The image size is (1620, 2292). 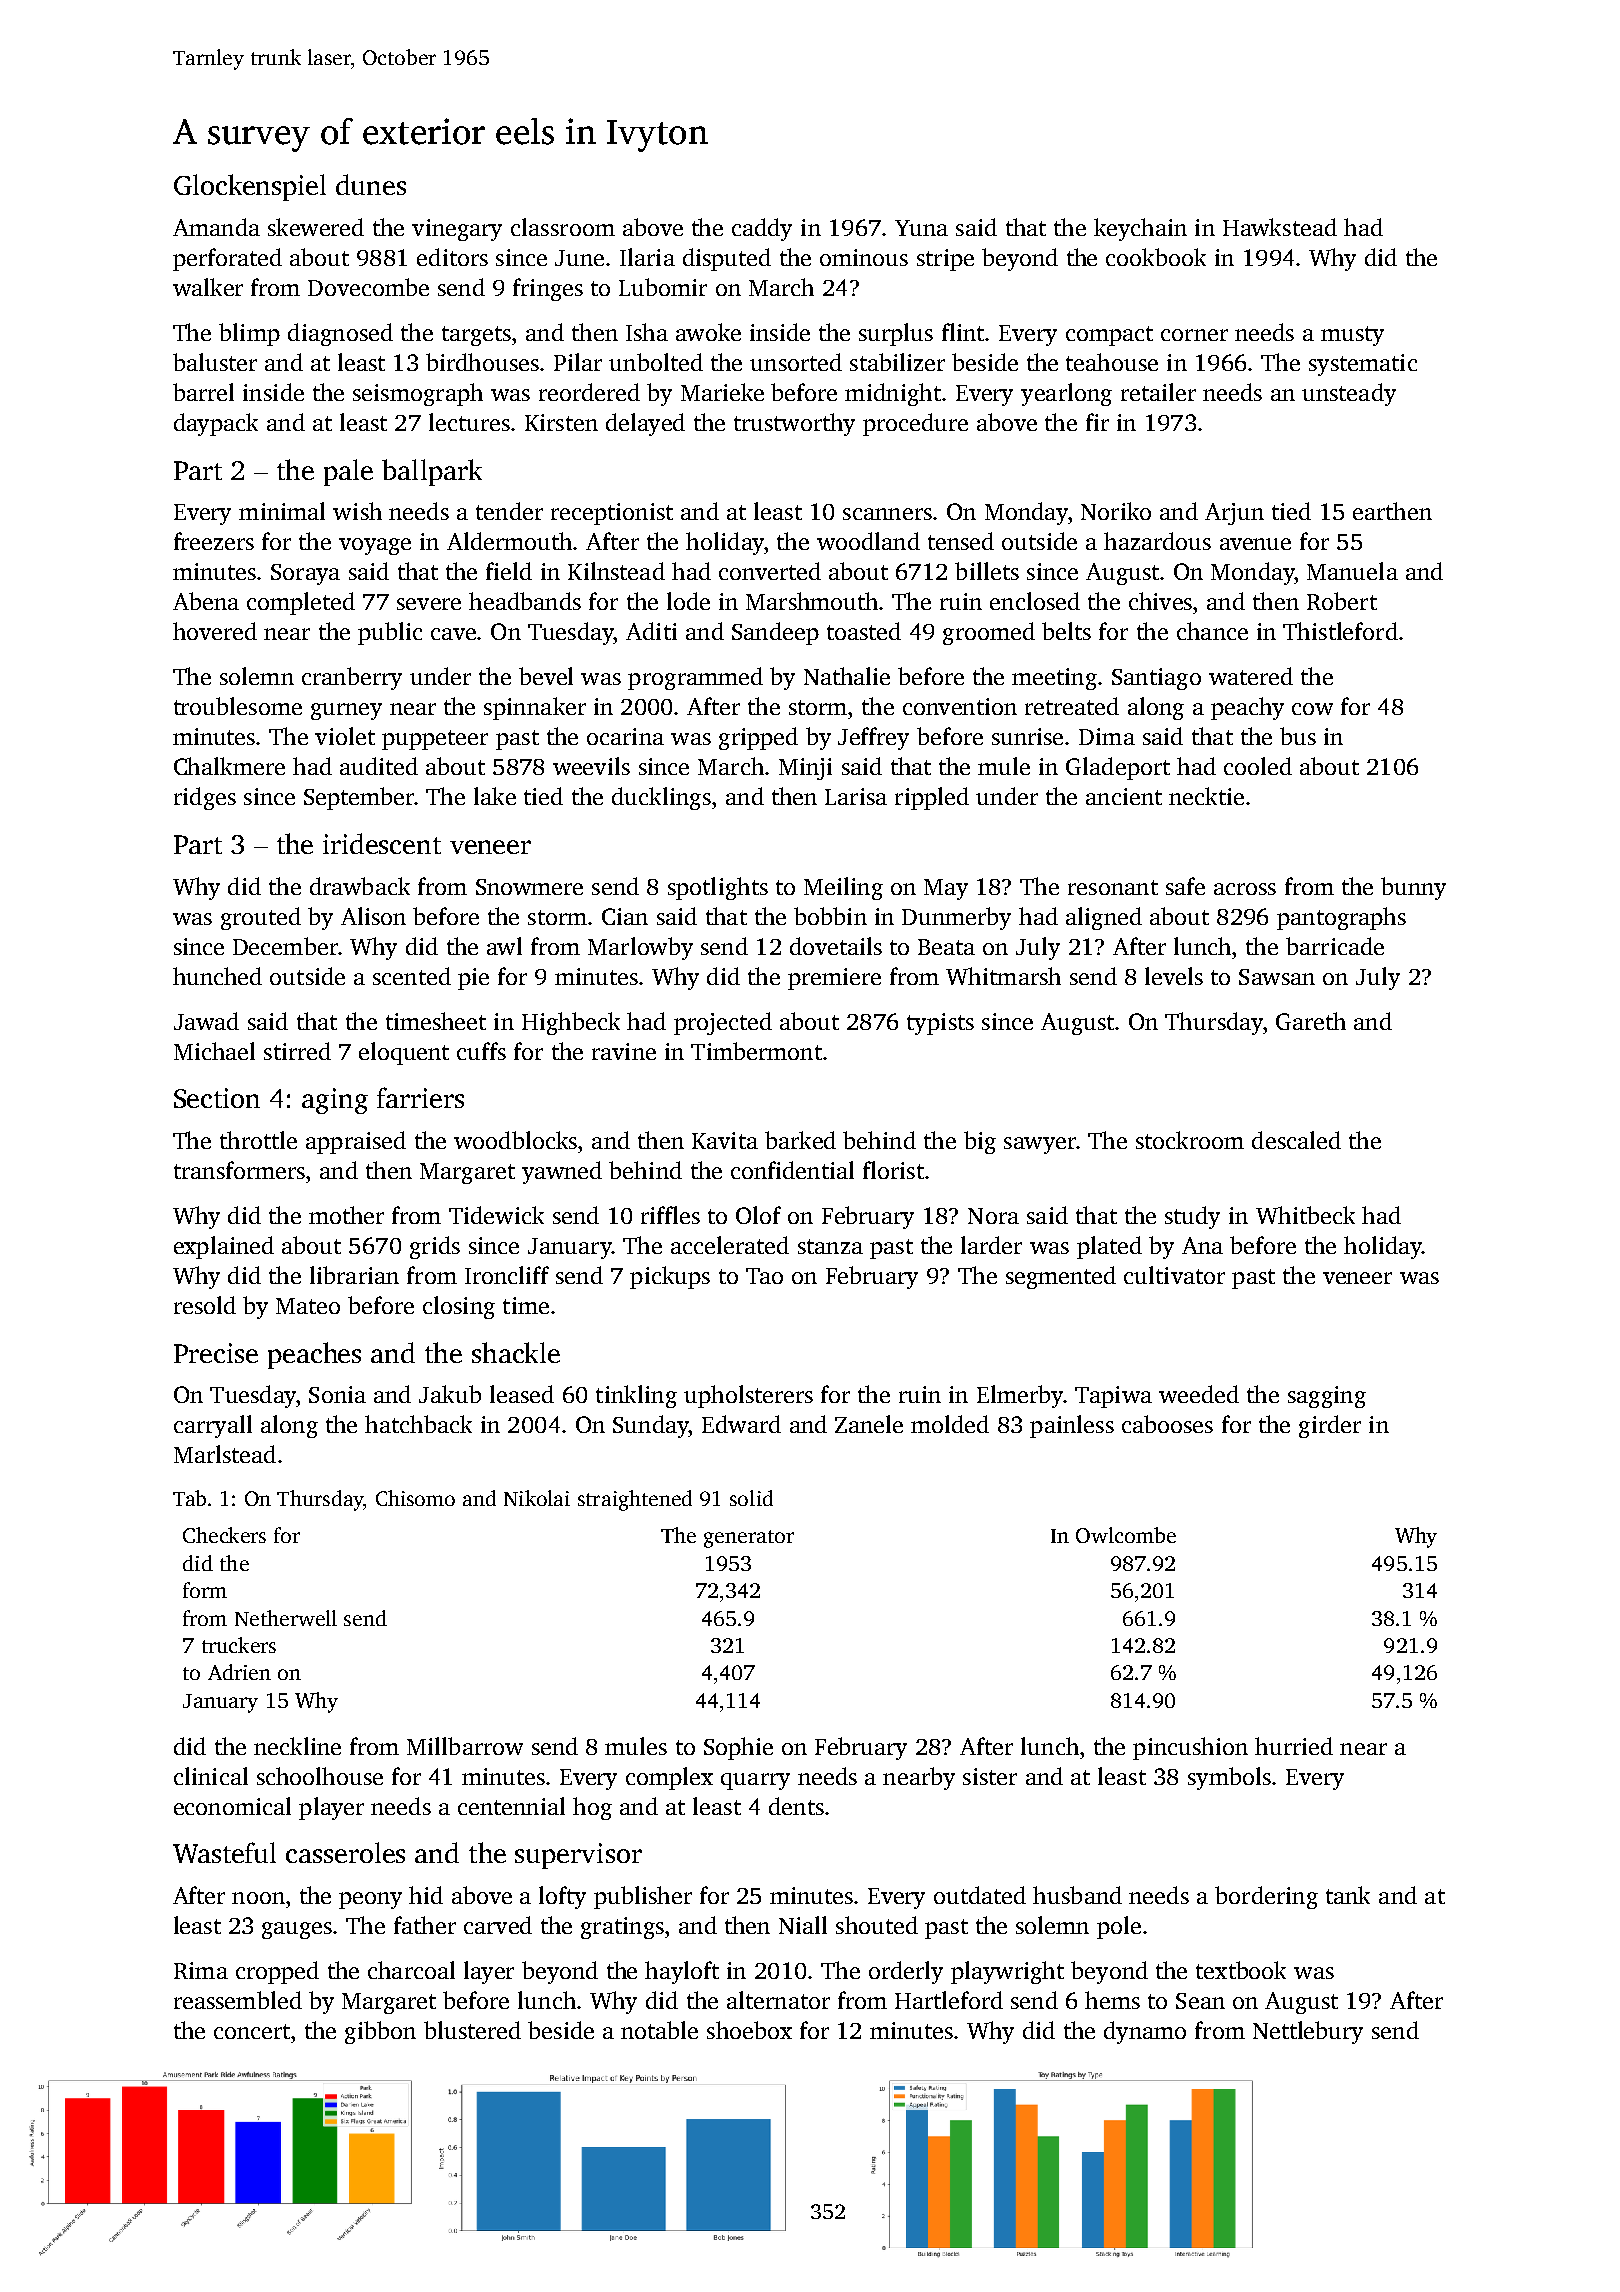 I want to click on converted, so click(x=770, y=571).
